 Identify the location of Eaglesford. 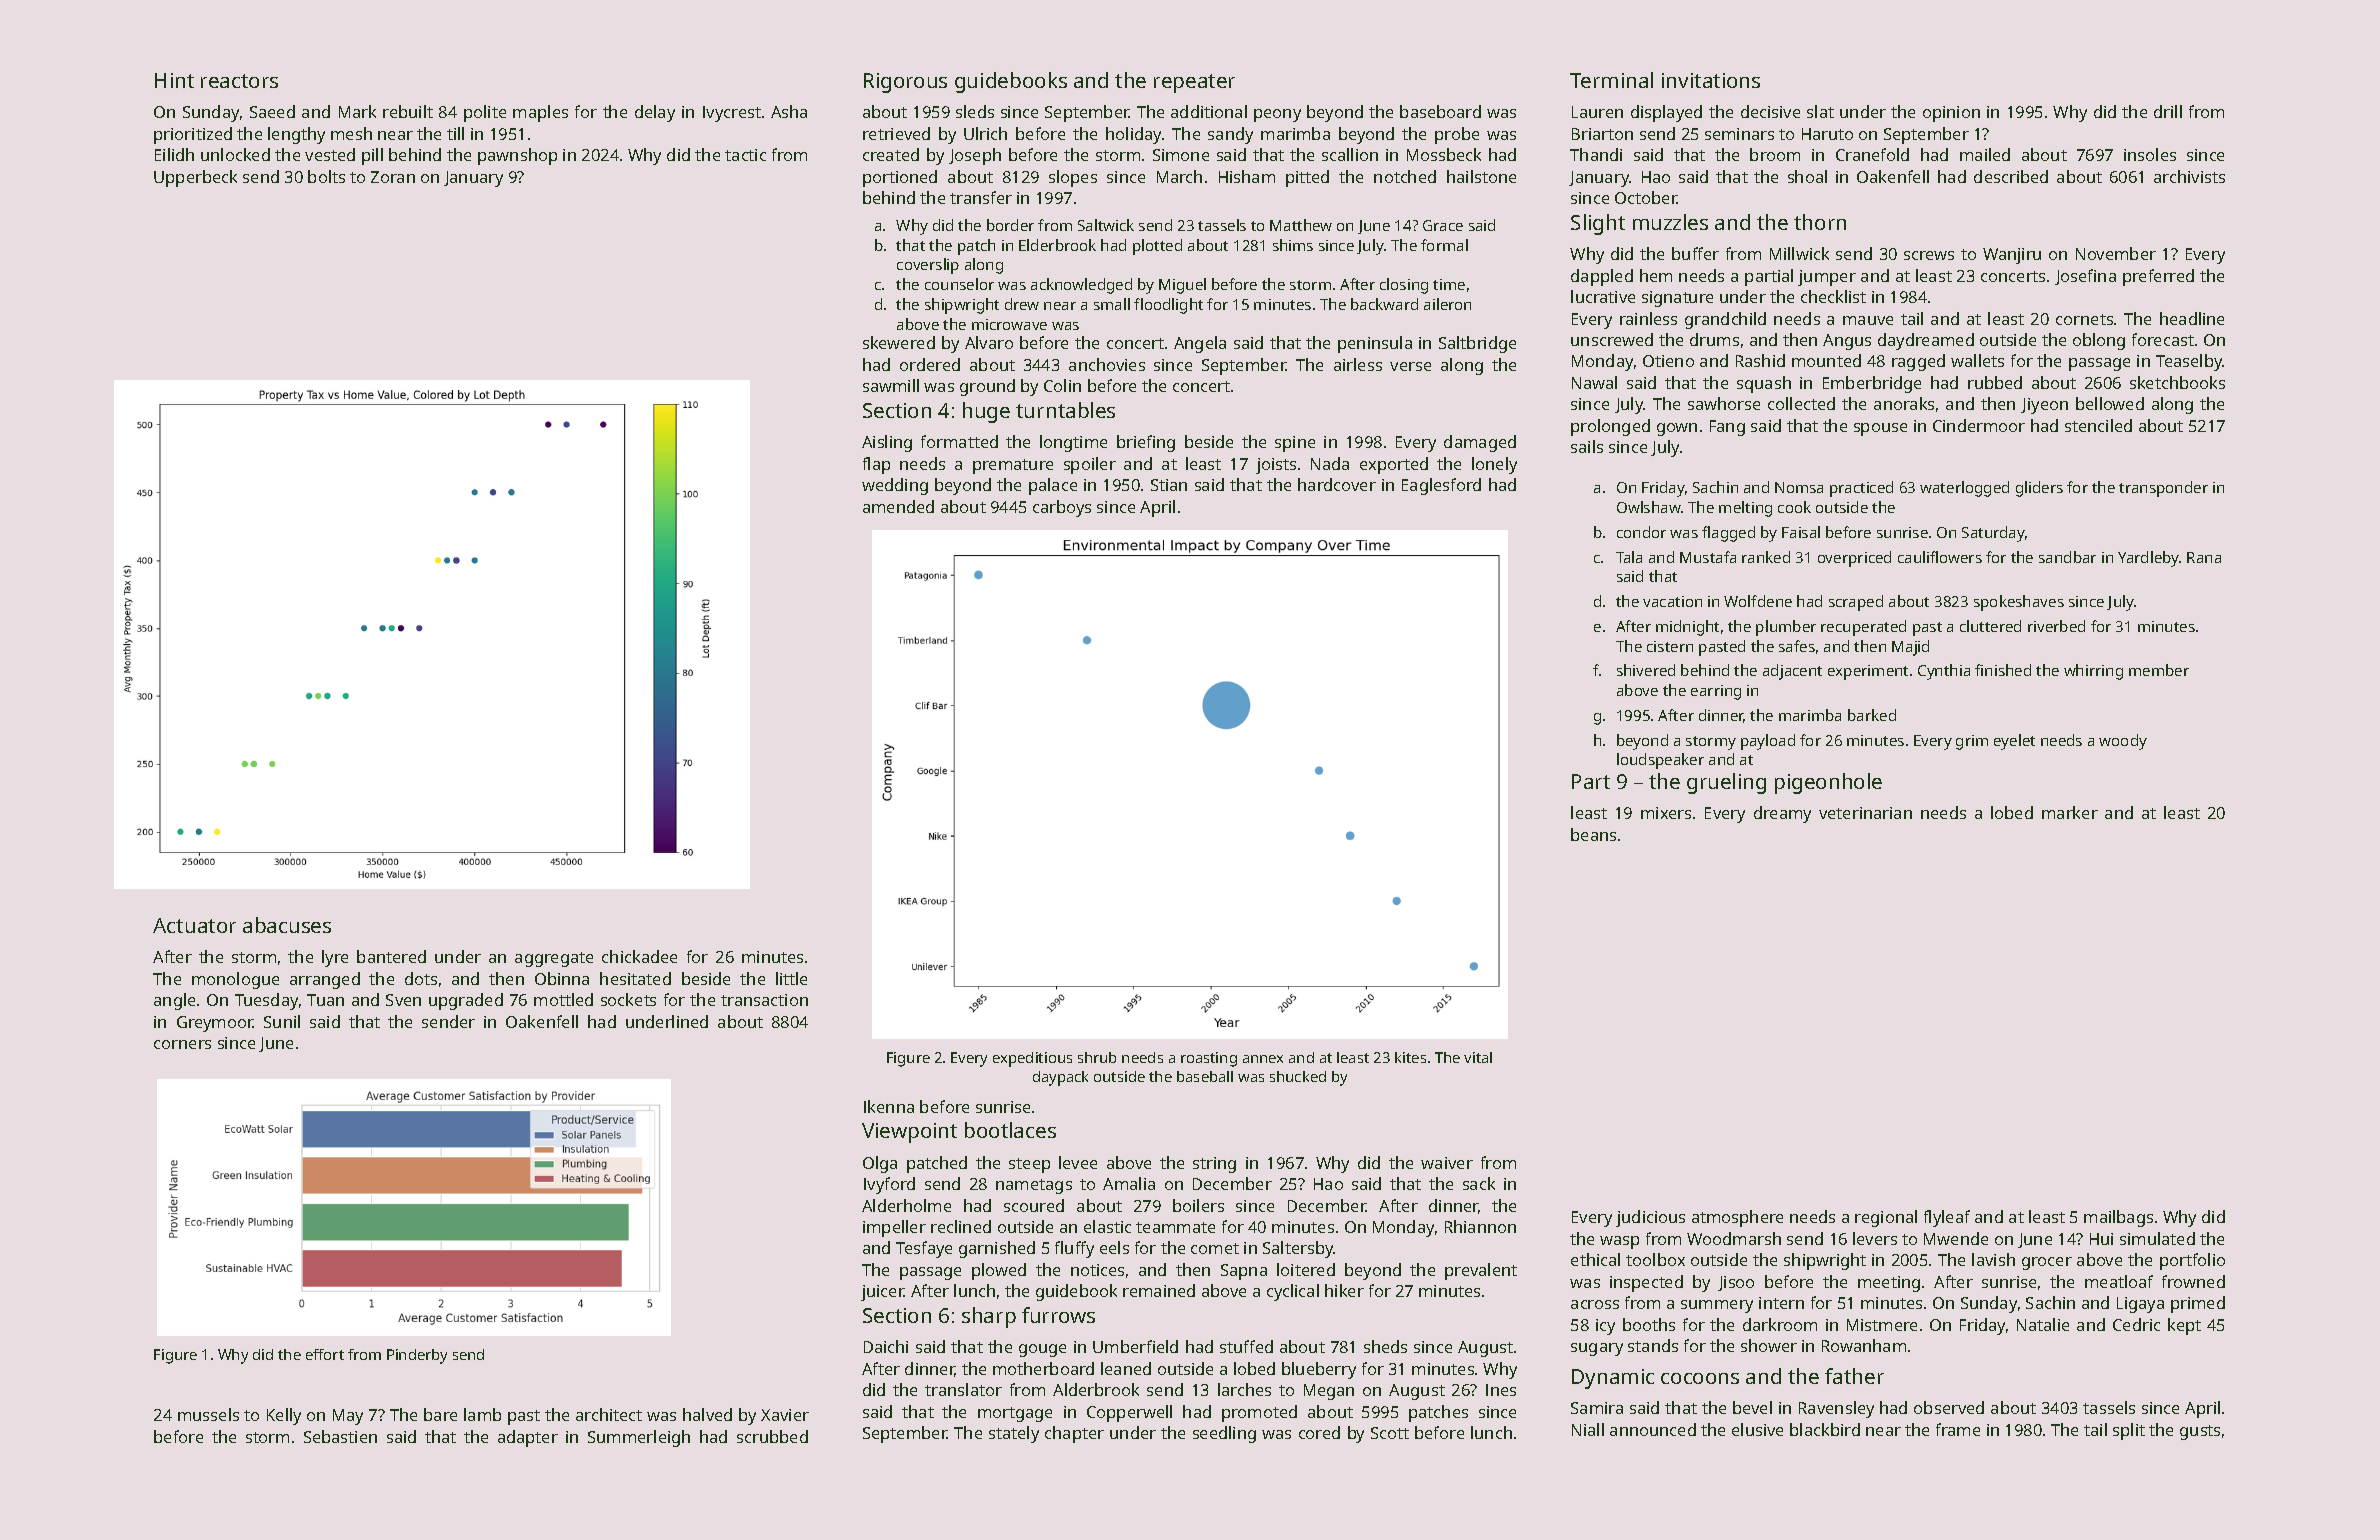
(1441, 486).
